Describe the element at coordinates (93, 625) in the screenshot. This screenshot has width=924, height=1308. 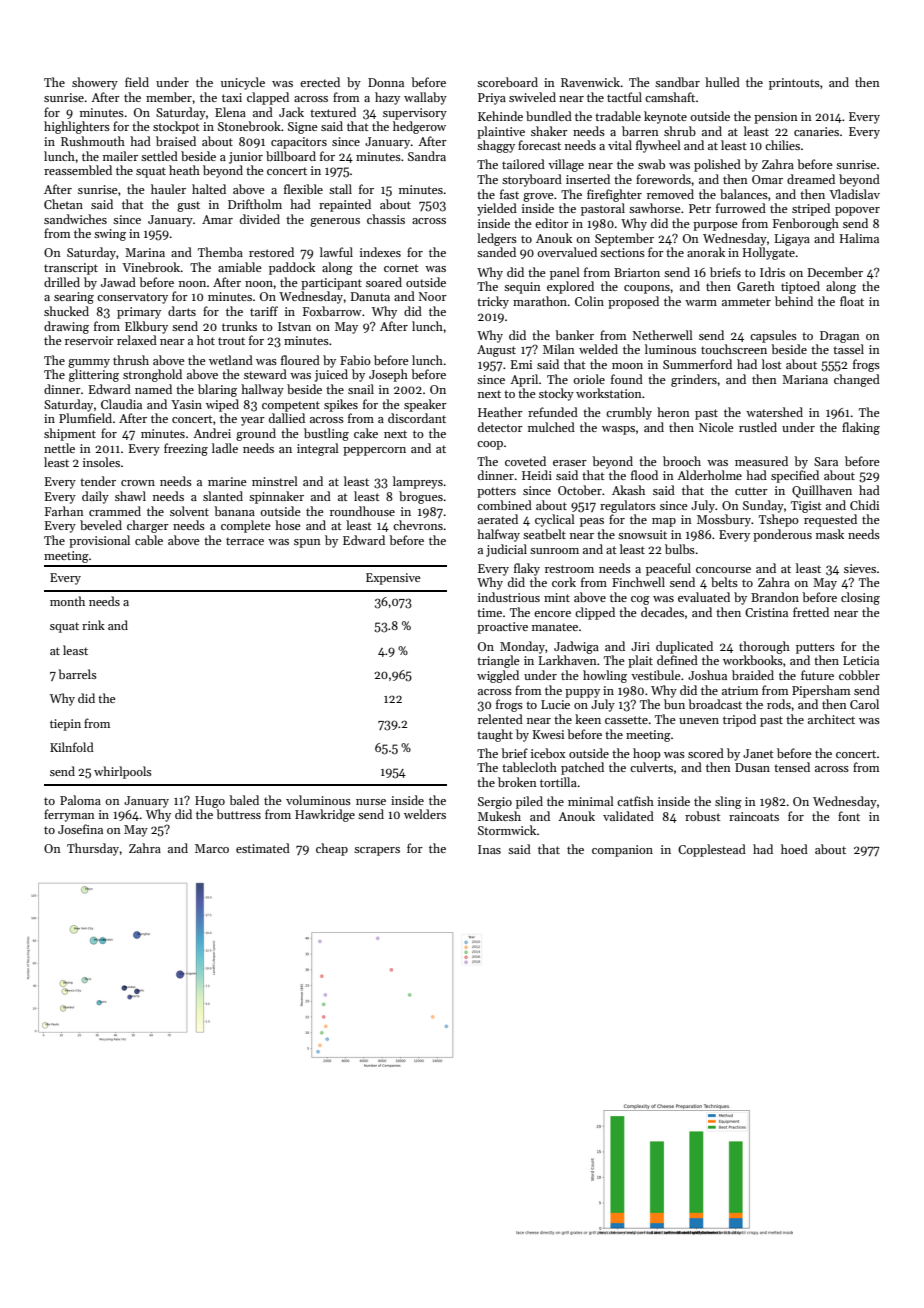
I see `rink` at that location.
